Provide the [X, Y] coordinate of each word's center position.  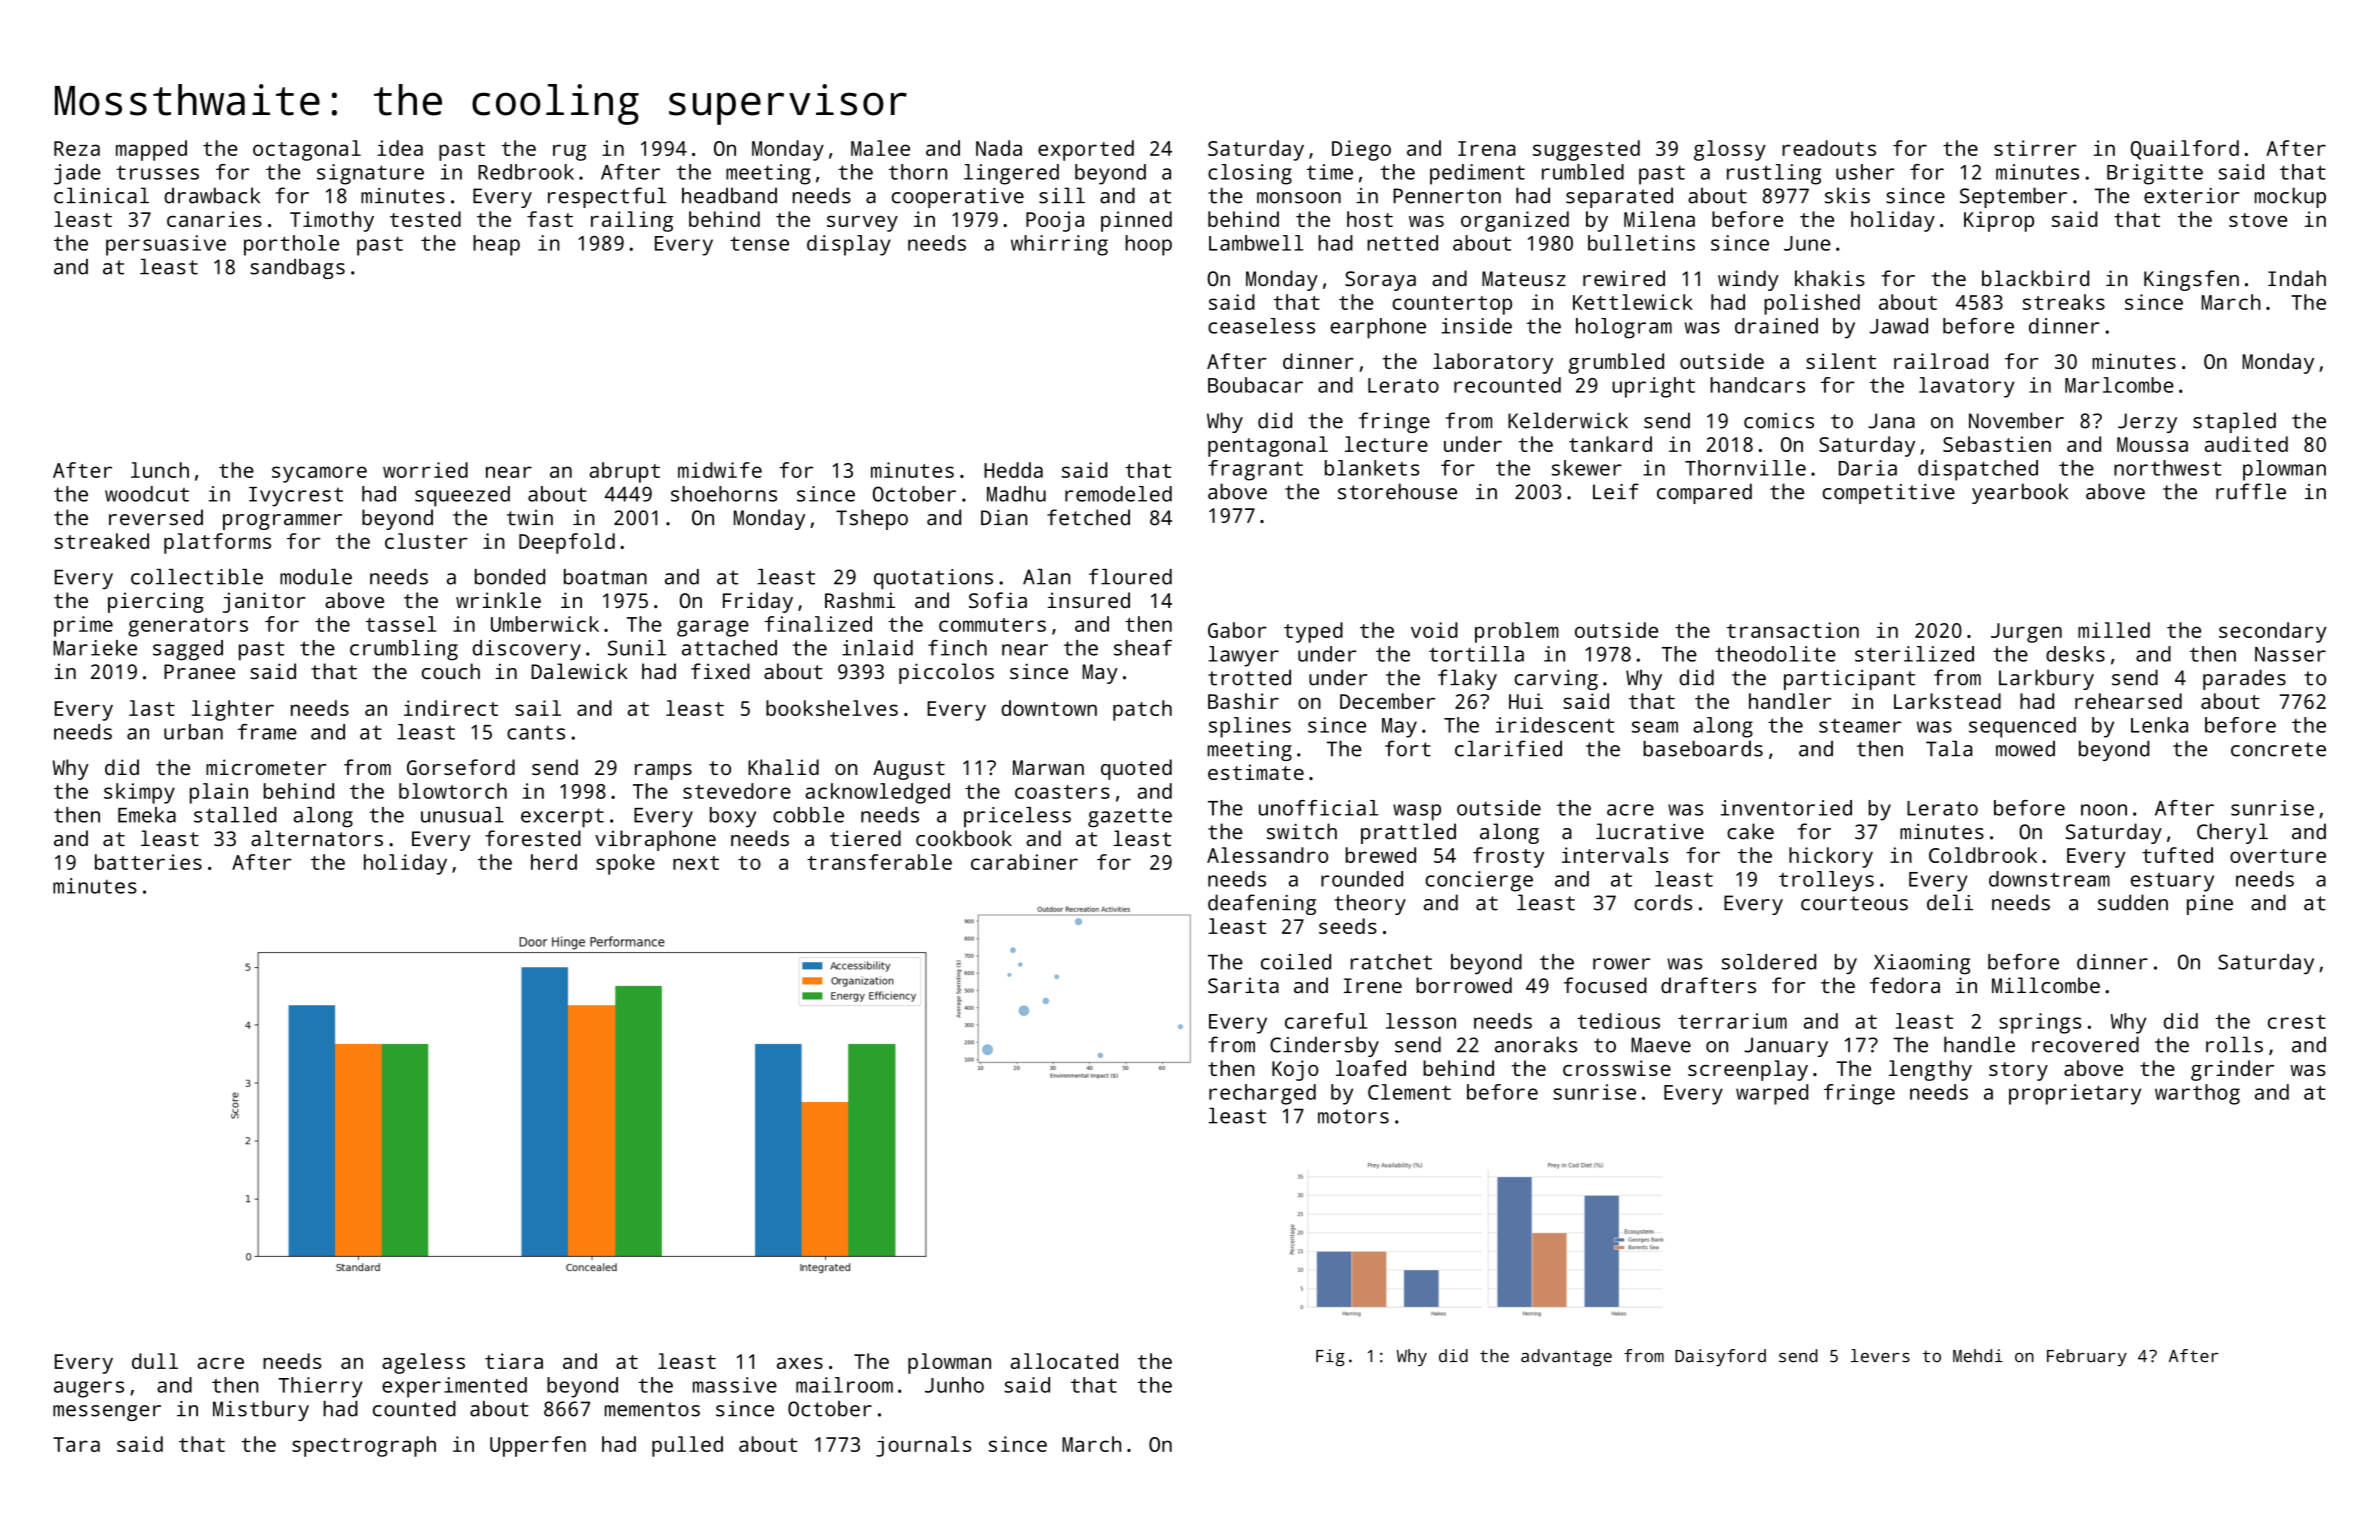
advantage [1566, 1357]
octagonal [307, 150]
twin [530, 518]
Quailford [2185, 150]
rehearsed [2128, 701]
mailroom [844, 1385]
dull [155, 1361]
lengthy [1930, 1070]
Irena [1487, 148]
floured [1130, 576]
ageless [423, 1363]
